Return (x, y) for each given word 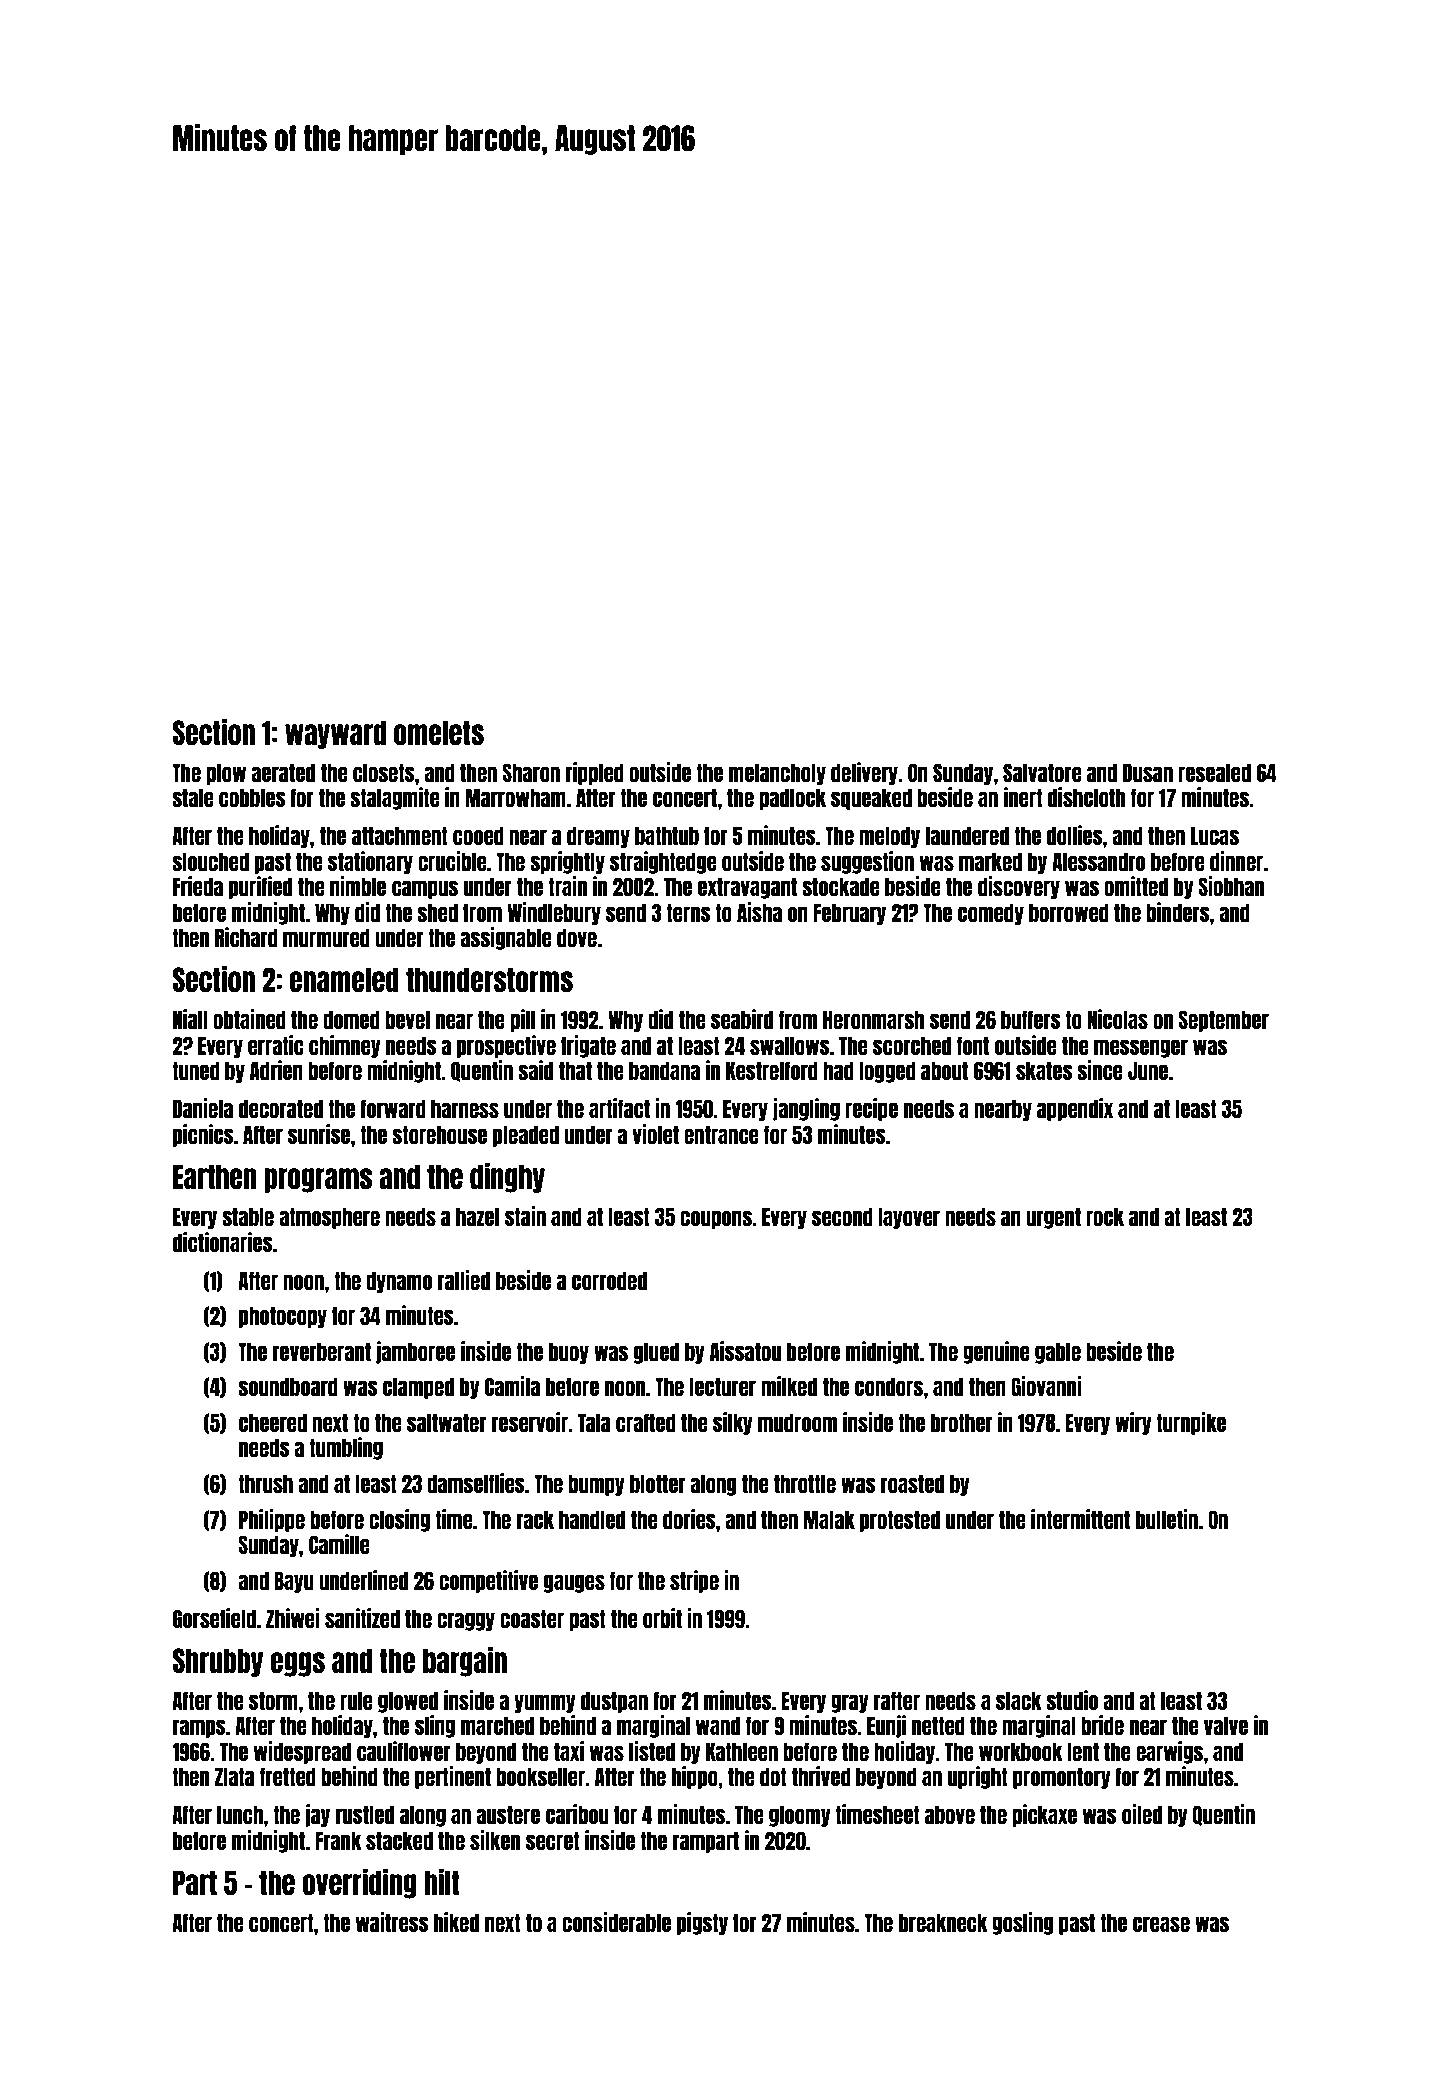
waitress (392, 1922)
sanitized (362, 1618)
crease (1161, 1924)
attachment (400, 835)
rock (1105, 1216)
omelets (439, 732)
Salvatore (1042, 772)
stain (525, 1216)
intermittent (1080, 1519)
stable (248, 1216)
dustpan (614, 1702)
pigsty (702, 1923)
